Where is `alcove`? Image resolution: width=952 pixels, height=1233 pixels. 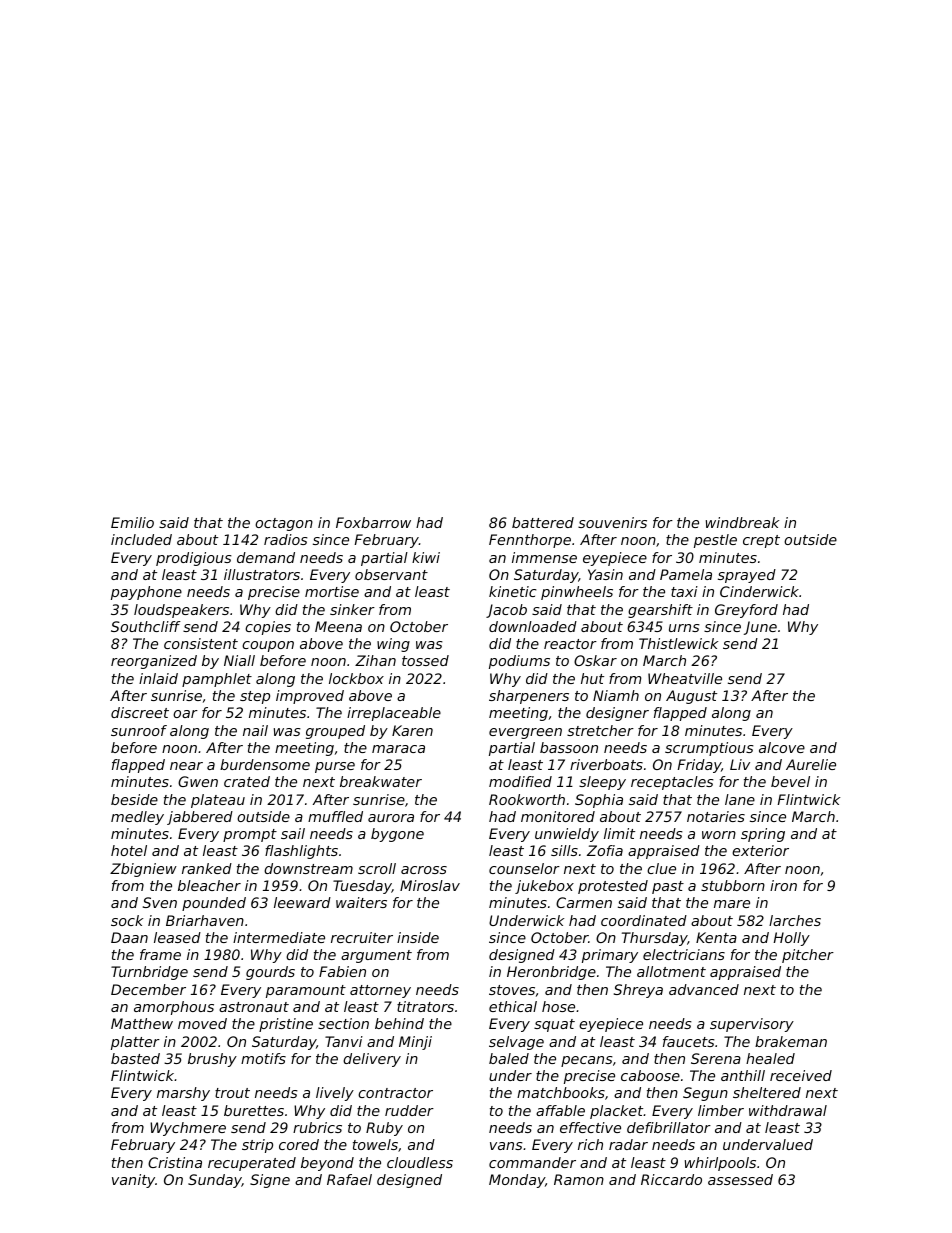
alcove is located at coordinates (782, 747).
